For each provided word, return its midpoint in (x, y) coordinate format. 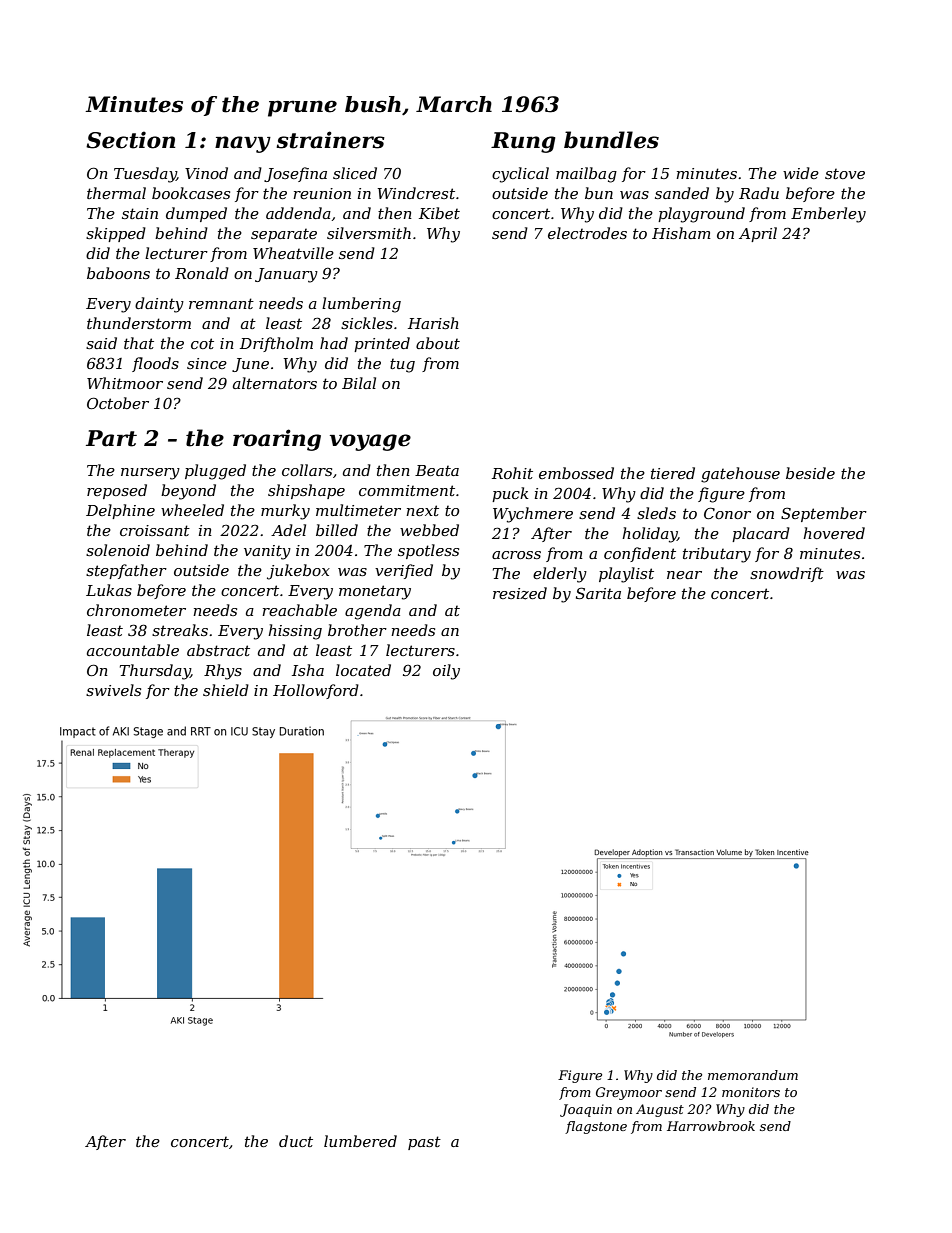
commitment (407, 490)
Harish (433, 323)
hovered (834, 533)
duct (296, 1141)
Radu (759, 193)
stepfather (126, 571)
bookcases (191, 193)
